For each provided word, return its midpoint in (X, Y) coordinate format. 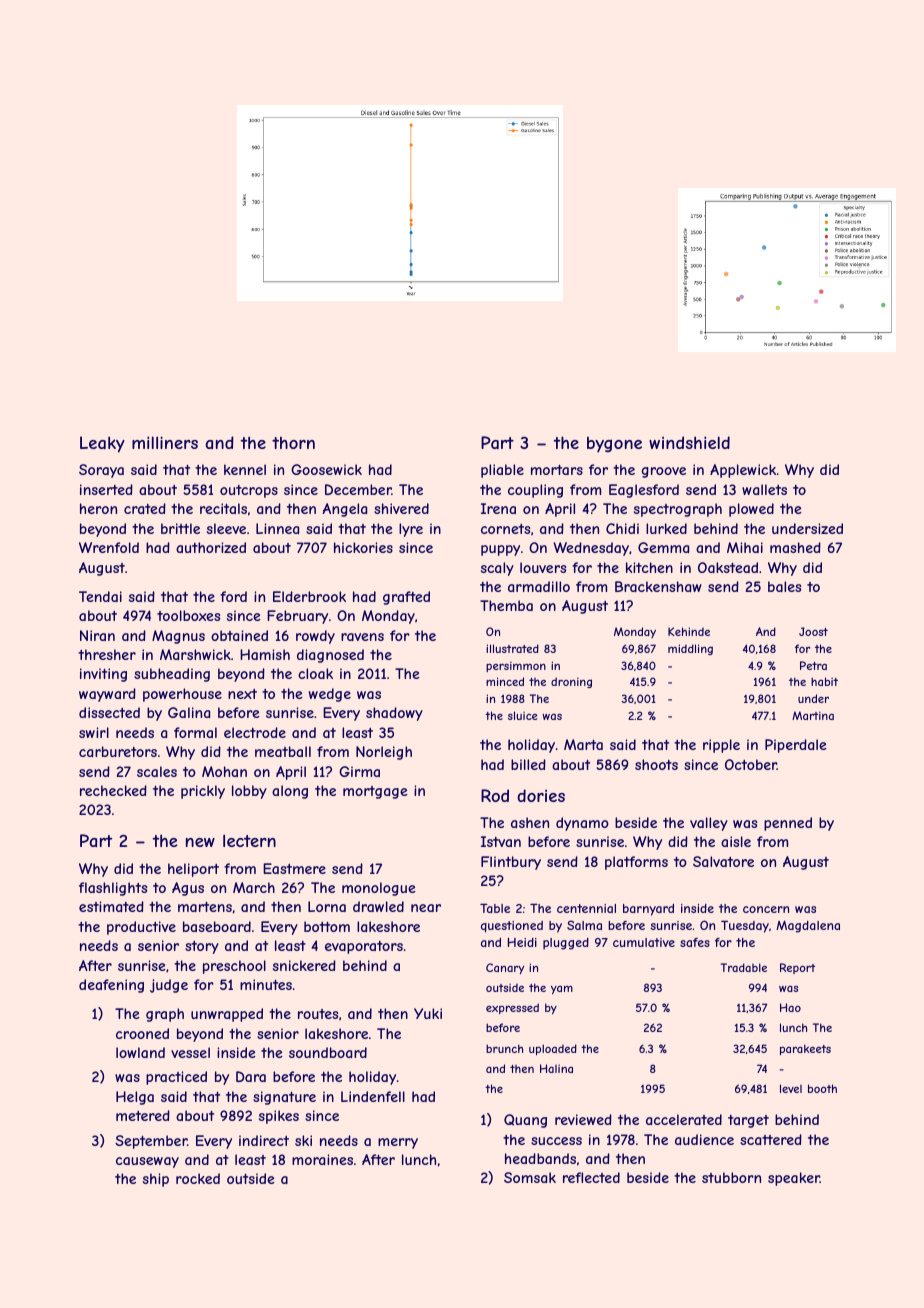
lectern (249, 840)
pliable (502, 471)
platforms (636, 863)
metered (143, 1115)
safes (695, 942)
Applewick (743, 471)
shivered (401, 508)
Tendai (100, 596)
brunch (504, 1048)
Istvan (501, 841)
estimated (111, 906)
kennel (245, 469)
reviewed (583, 1119)
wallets (764, 489)
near (426, 908)
